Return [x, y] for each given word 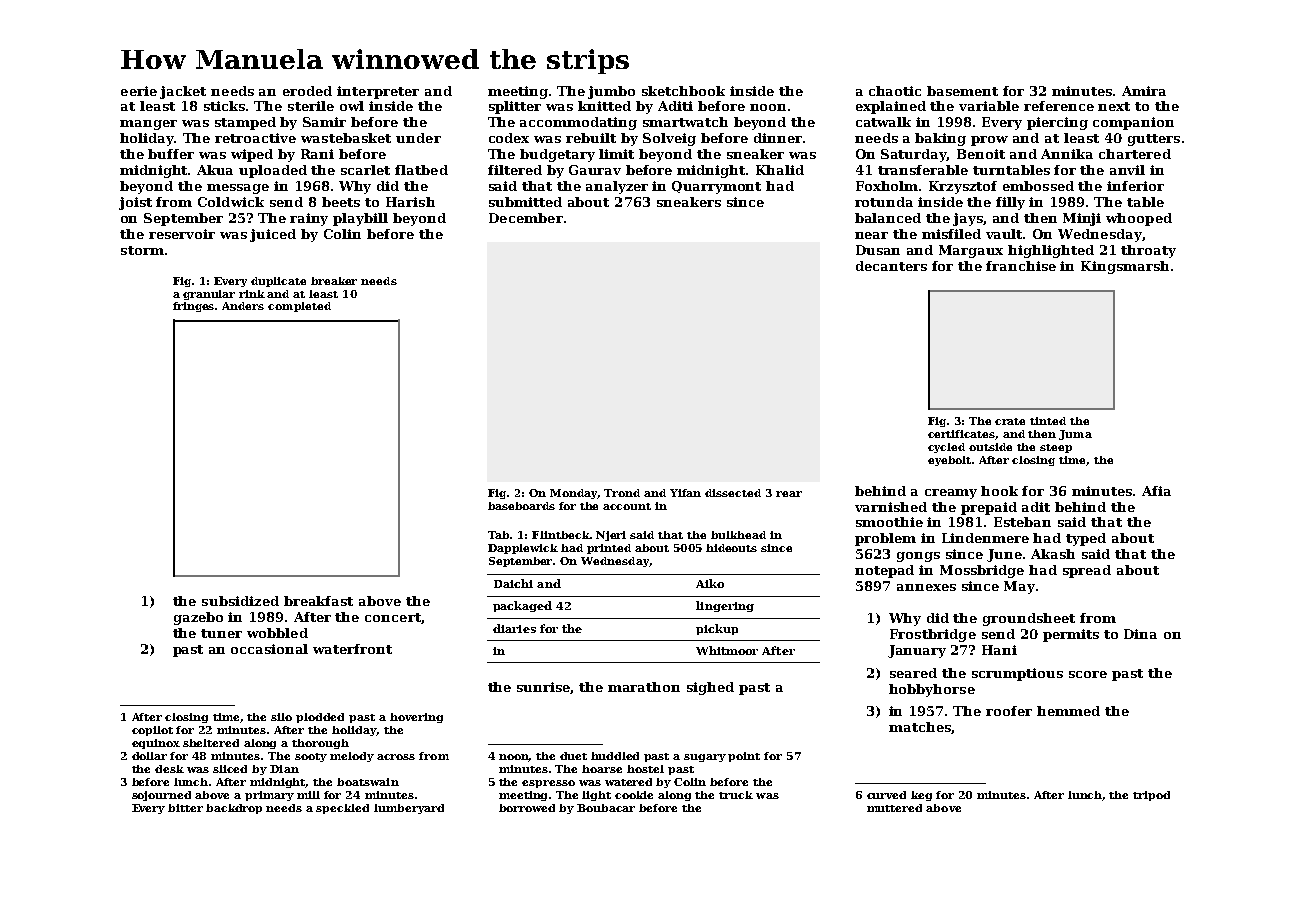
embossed [1038, 186]
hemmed [1068, 711]
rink [252, 294]
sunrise [544, 688]
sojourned [161, 796]
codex [509, 138]
